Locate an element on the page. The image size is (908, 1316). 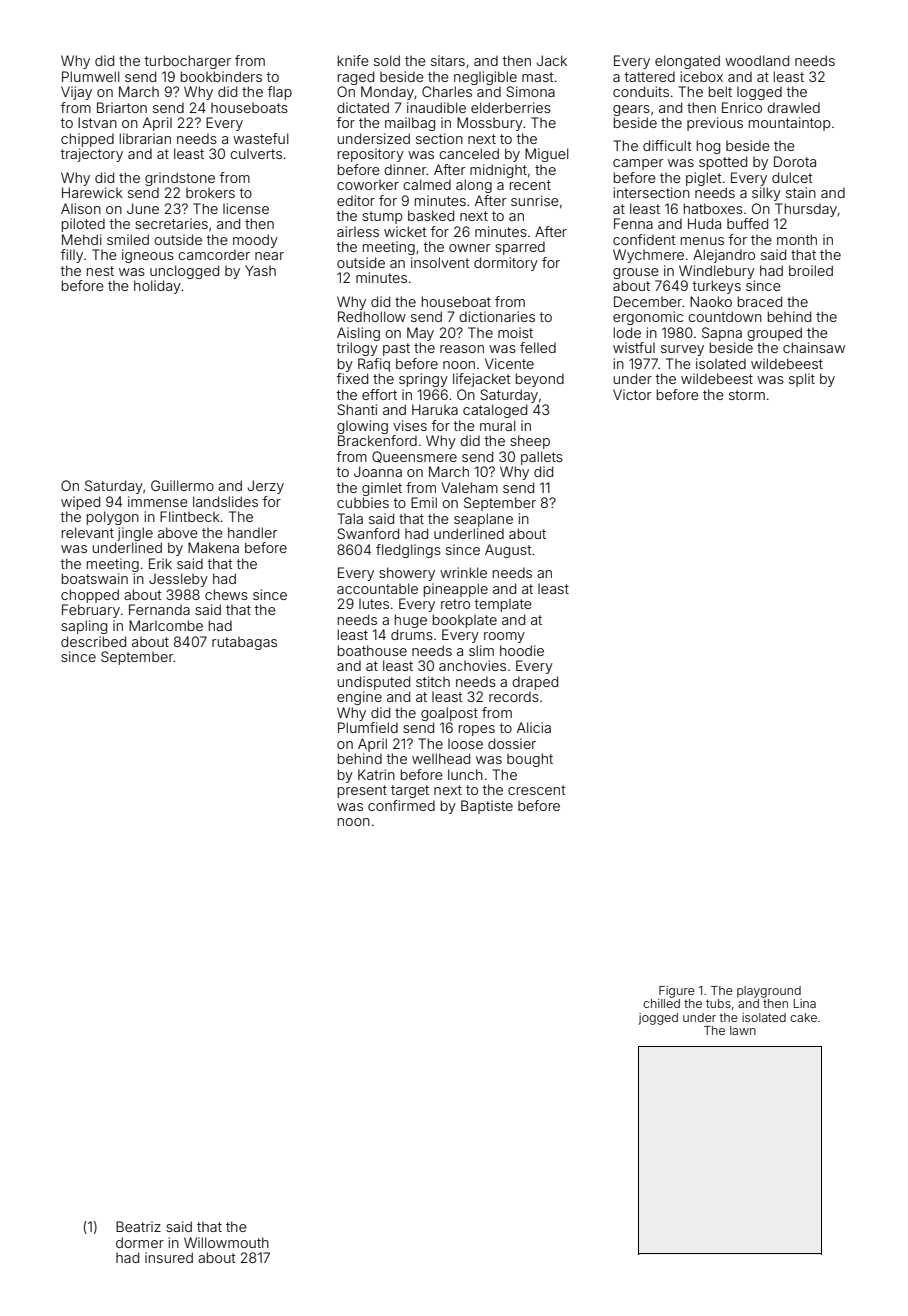
Vijay is located at coordinates (76, 93).
